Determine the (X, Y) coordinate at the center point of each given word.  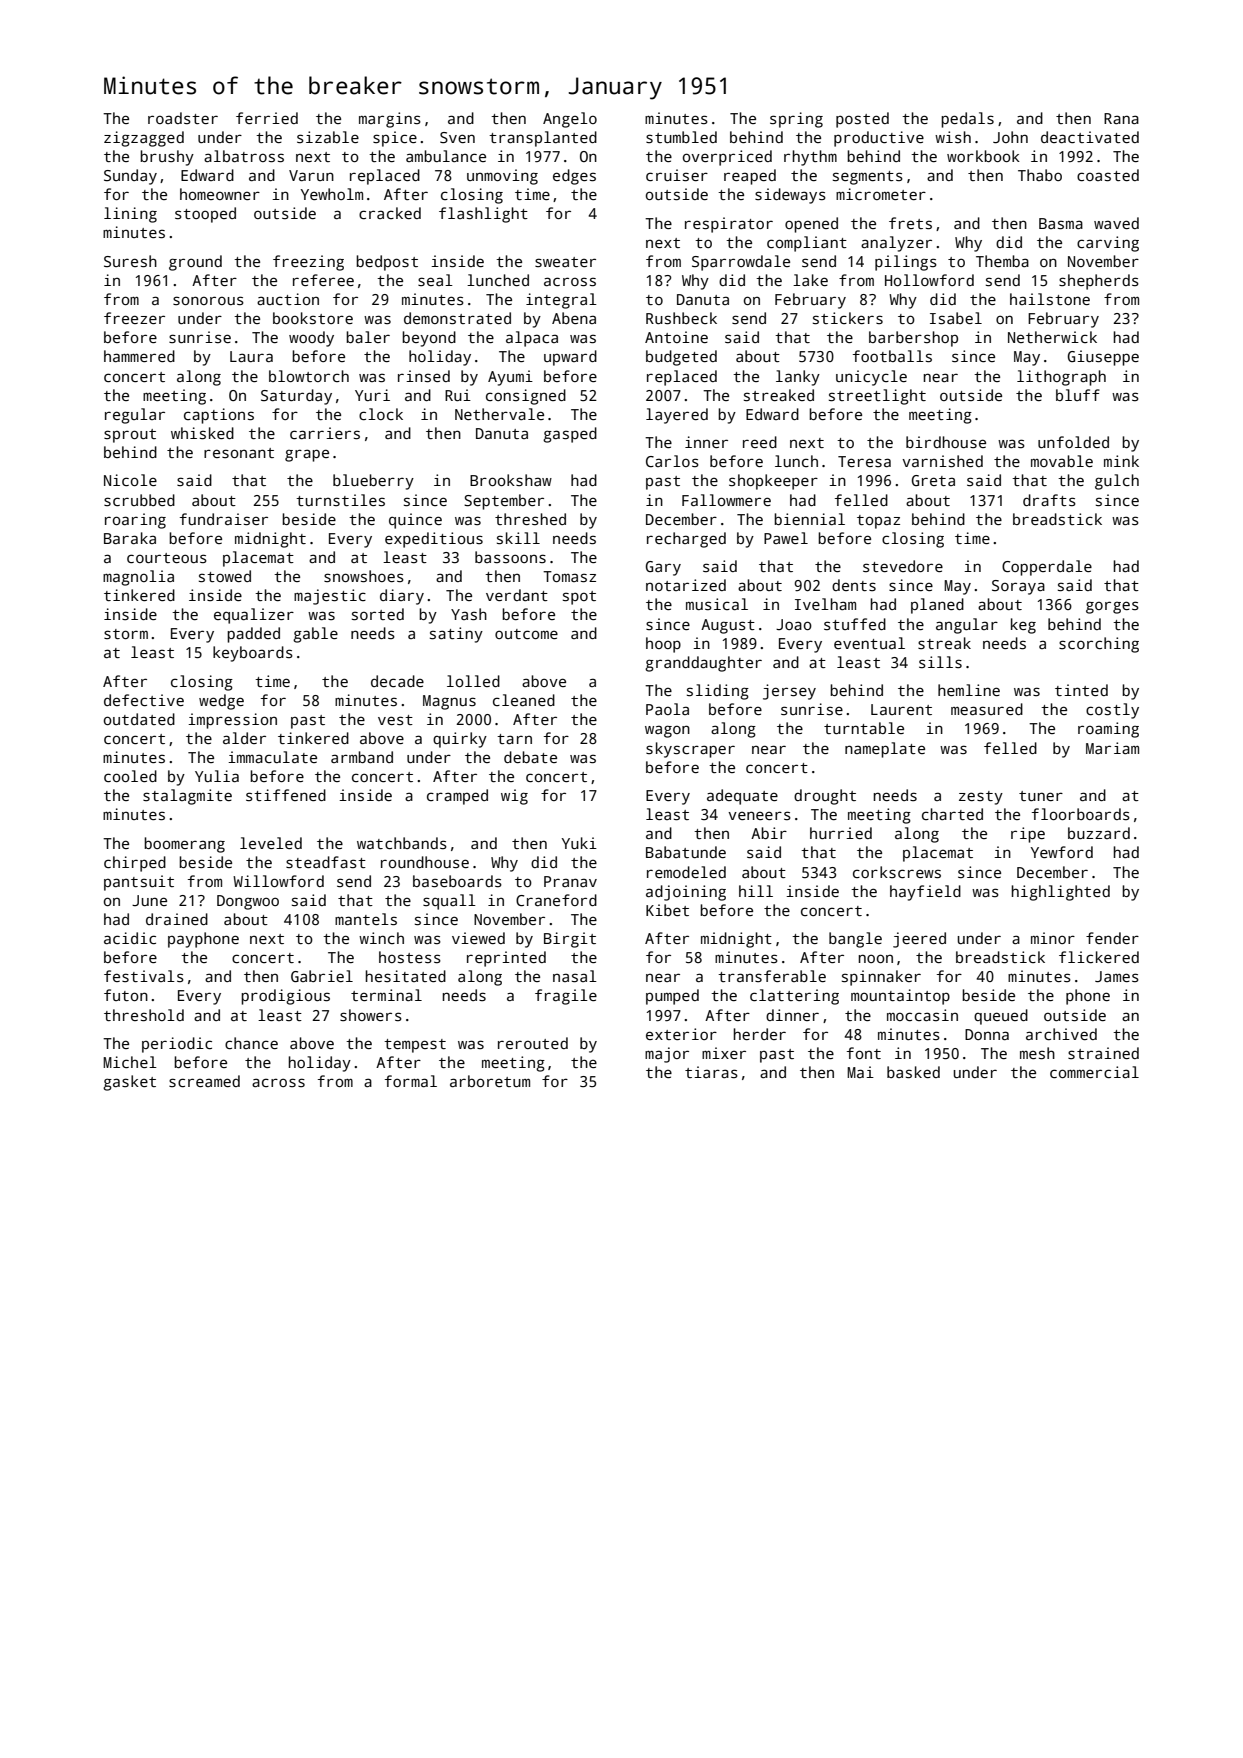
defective (144, 700)
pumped (672, 997)
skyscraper (690, 750)
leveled (271, 843)
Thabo (1040, 175)
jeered (919, 940)
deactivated (1090, 137)
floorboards (1081, 814)
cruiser (677, 175)
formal (411, 1081)
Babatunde (686, 852)
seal (435, 280)
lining (130, 215)
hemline (969, 690)
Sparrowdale (741, 263)
